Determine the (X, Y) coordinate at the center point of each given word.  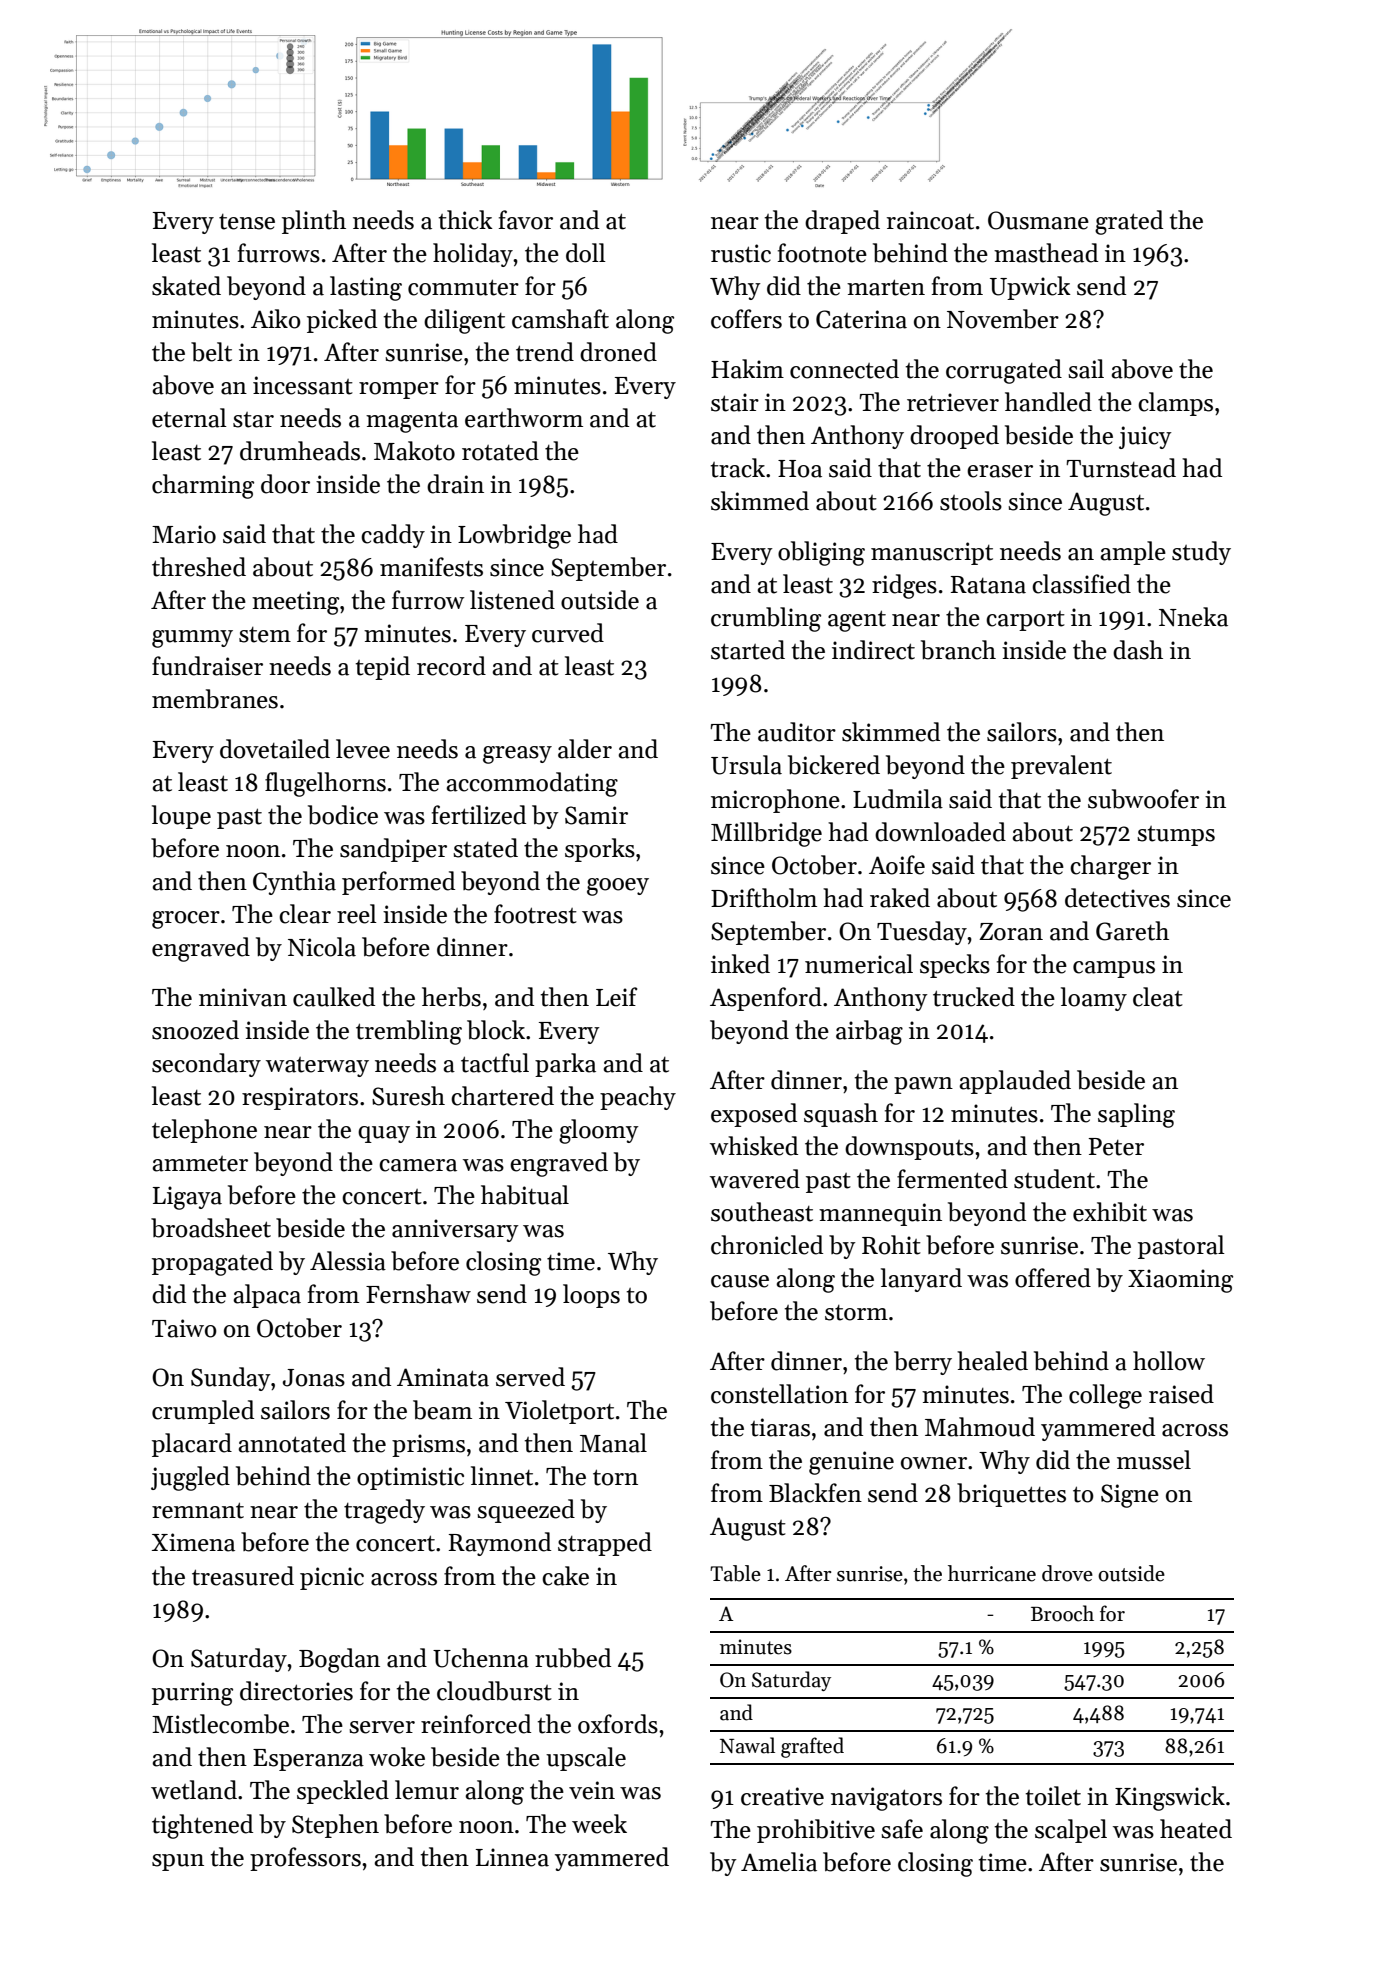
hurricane (992, 1573)
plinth (314, 222)
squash (841, 1115)
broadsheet (211, 1228)
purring (192, 1694)
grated (1129, 222)
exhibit (1110, 1212)
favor (526, 220)
